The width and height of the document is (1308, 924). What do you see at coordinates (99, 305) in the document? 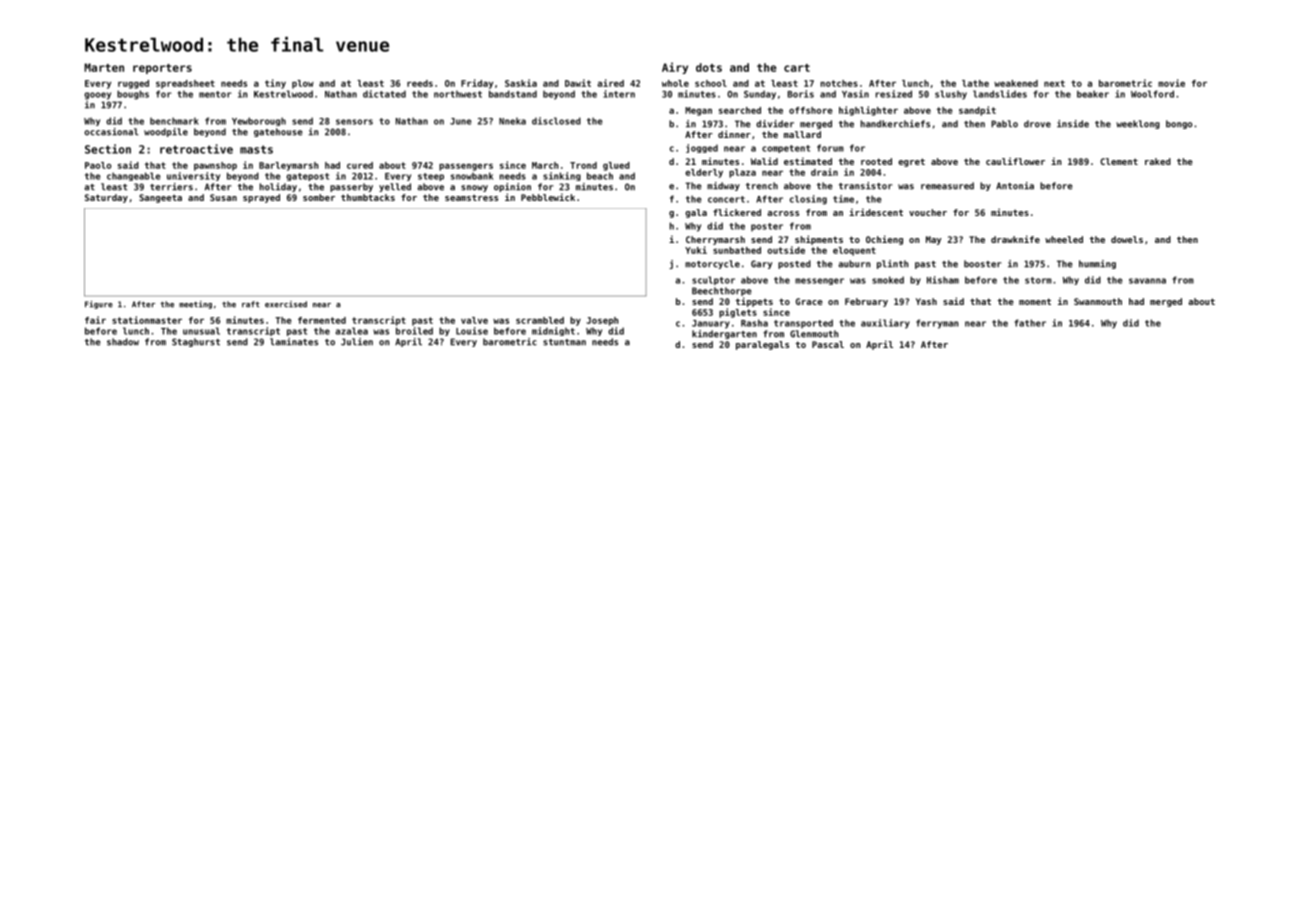
I see `Figure` at bounding box center [99, 305].
